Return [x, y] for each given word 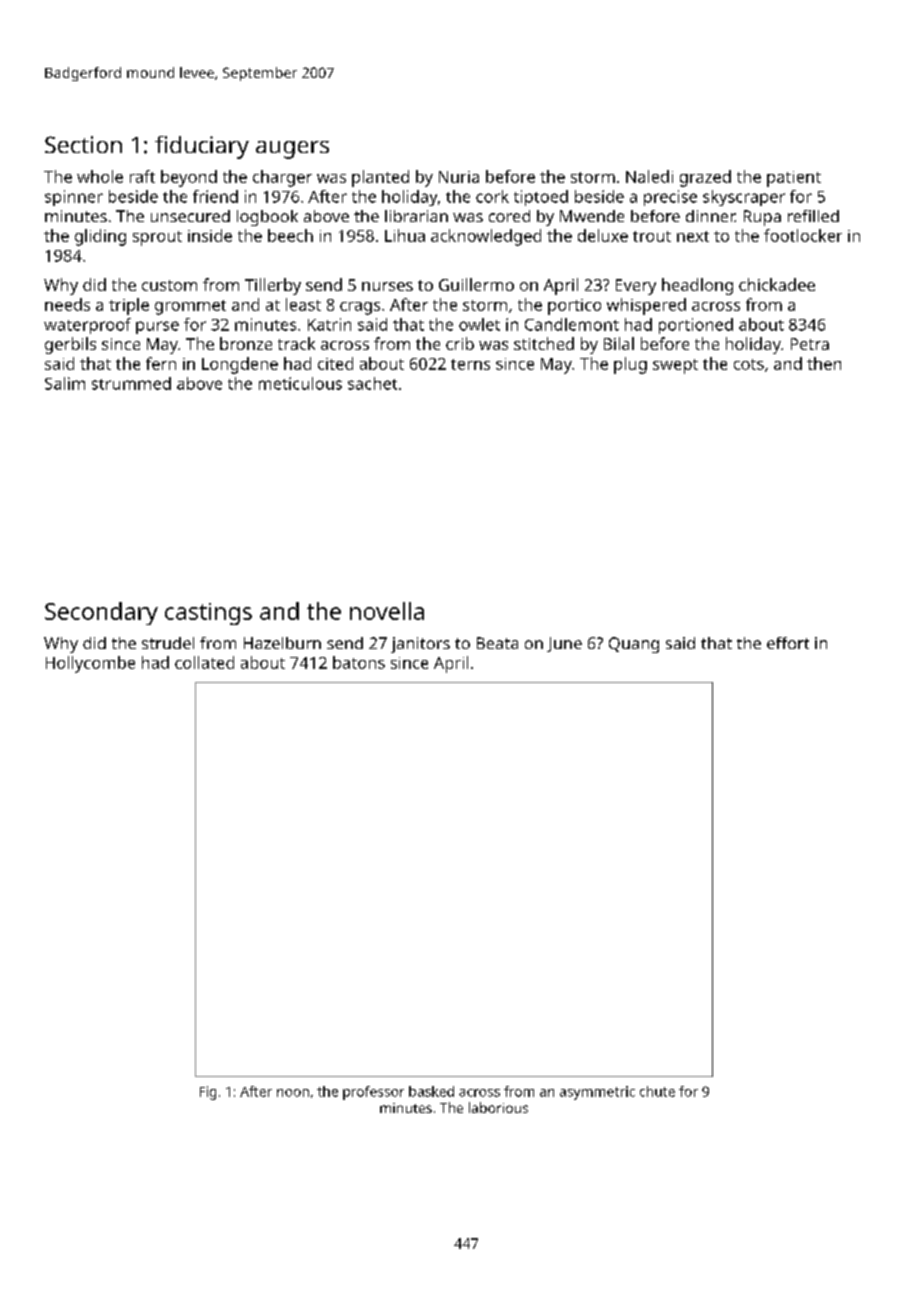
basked [431, 1091]
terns [470, 364]
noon [293, 1093]
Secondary [101, 613]
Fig [208, 1093]
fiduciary [202, 147]
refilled [813, 216]
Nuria [459, 177]
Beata [497, 643]
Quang [634, 645]
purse [157, 327]
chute [657, 1091]
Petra [810, 344]
